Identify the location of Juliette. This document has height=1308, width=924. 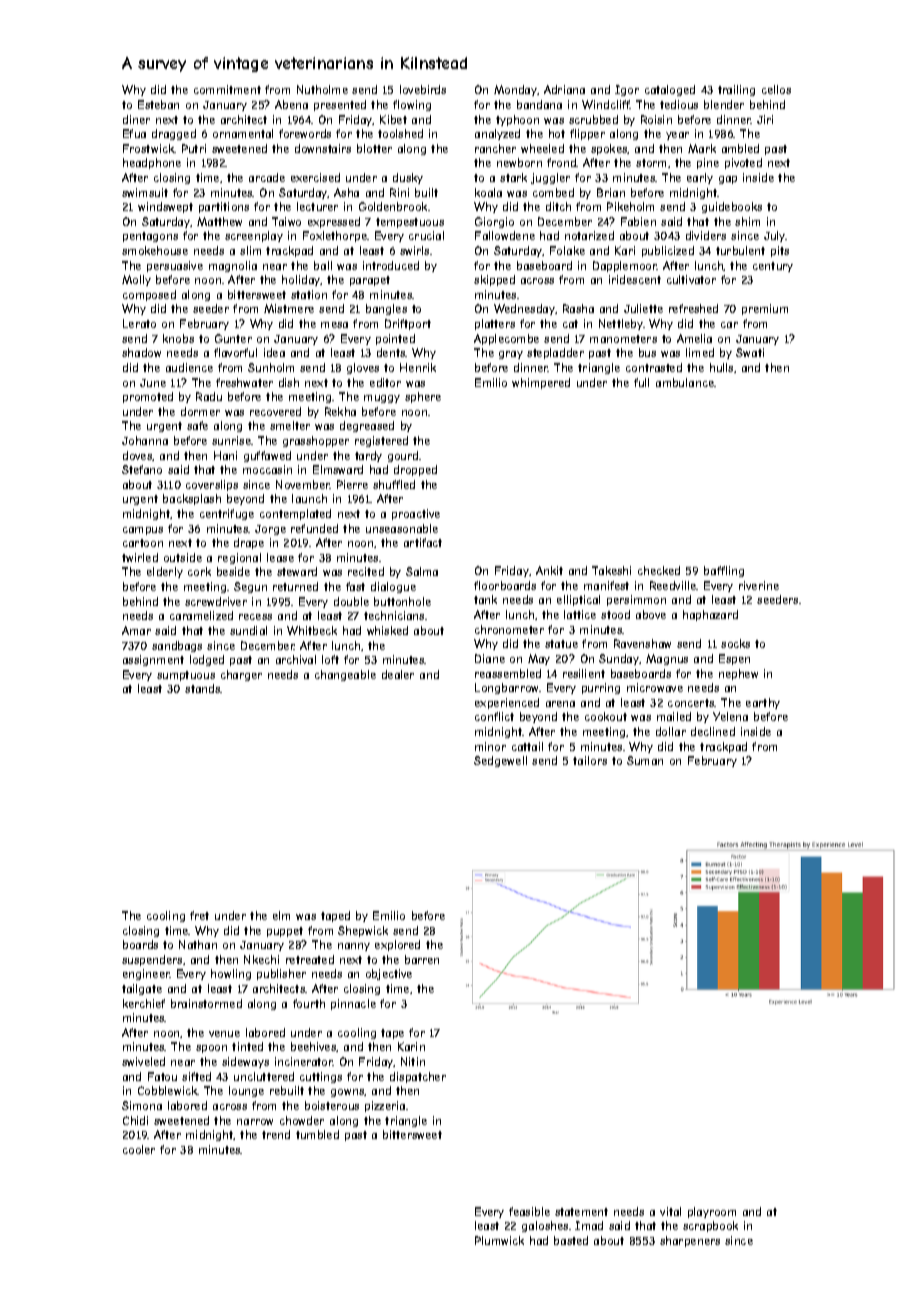
(643, 308).
